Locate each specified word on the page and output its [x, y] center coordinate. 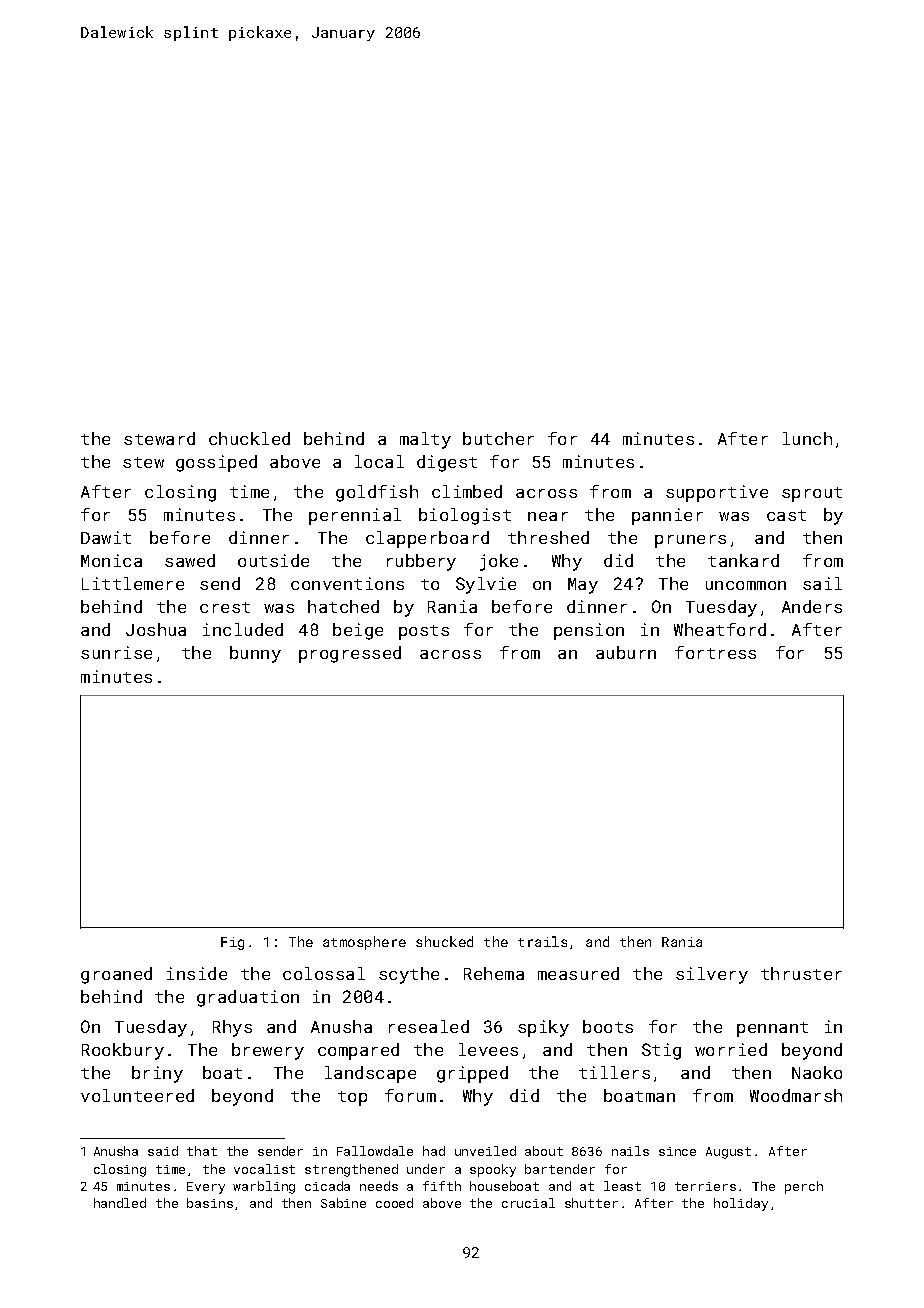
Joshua [156, 629]
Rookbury [123, 1051]
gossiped [216, 463]
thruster [801, 973]
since [677, 1151]
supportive [717, 493]
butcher [498, 438]
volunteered [137, 1095]
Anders [812, 606]
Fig [232, 943]
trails [542, 941]
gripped [472, 1074]
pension [589, 631]
